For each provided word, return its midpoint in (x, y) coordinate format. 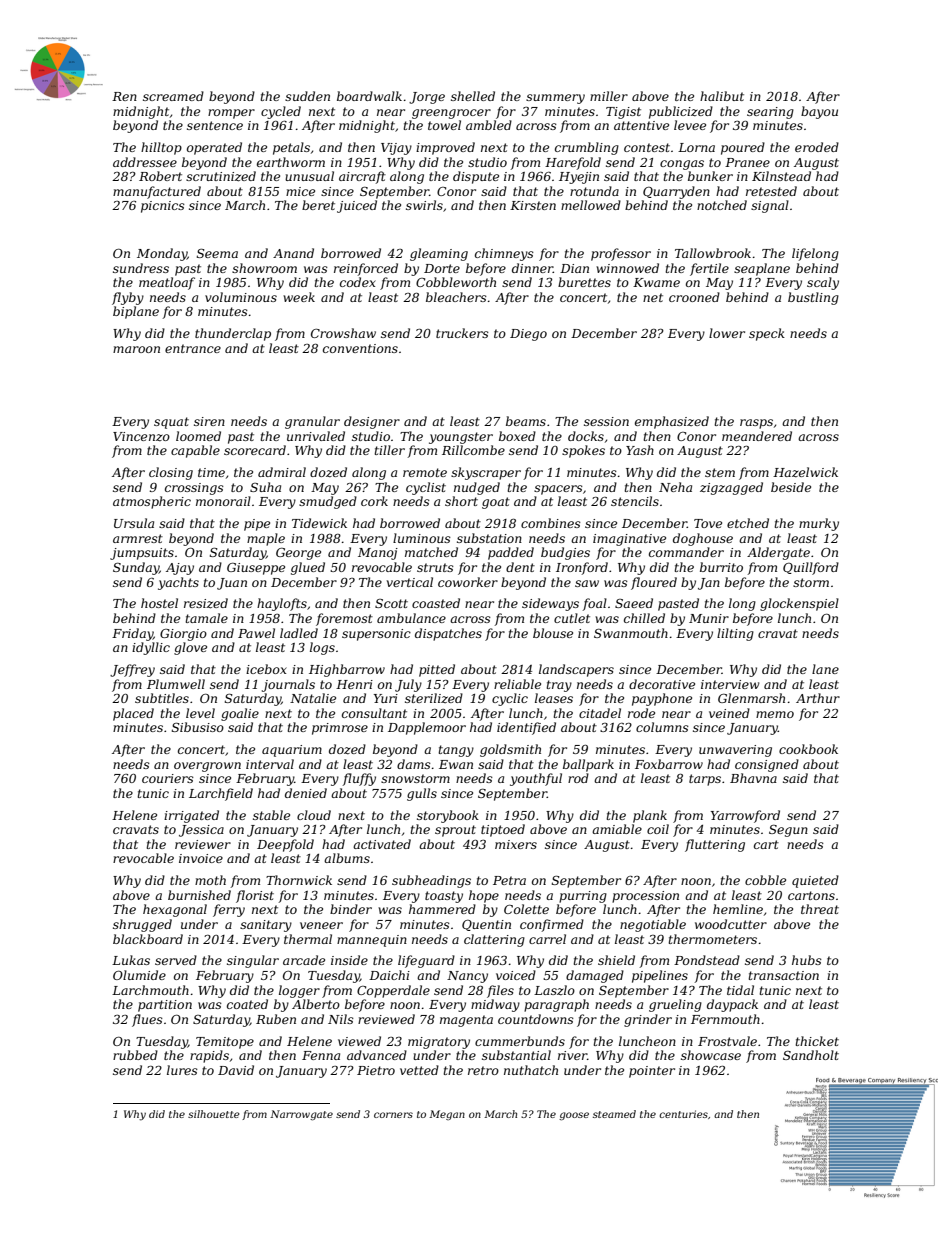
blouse (553, 633)
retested (771, 191)
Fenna (321, 1055)
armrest (138, 538)
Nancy (467, 977)
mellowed (591, 205)
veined (729, 713)
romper (231, 114)
